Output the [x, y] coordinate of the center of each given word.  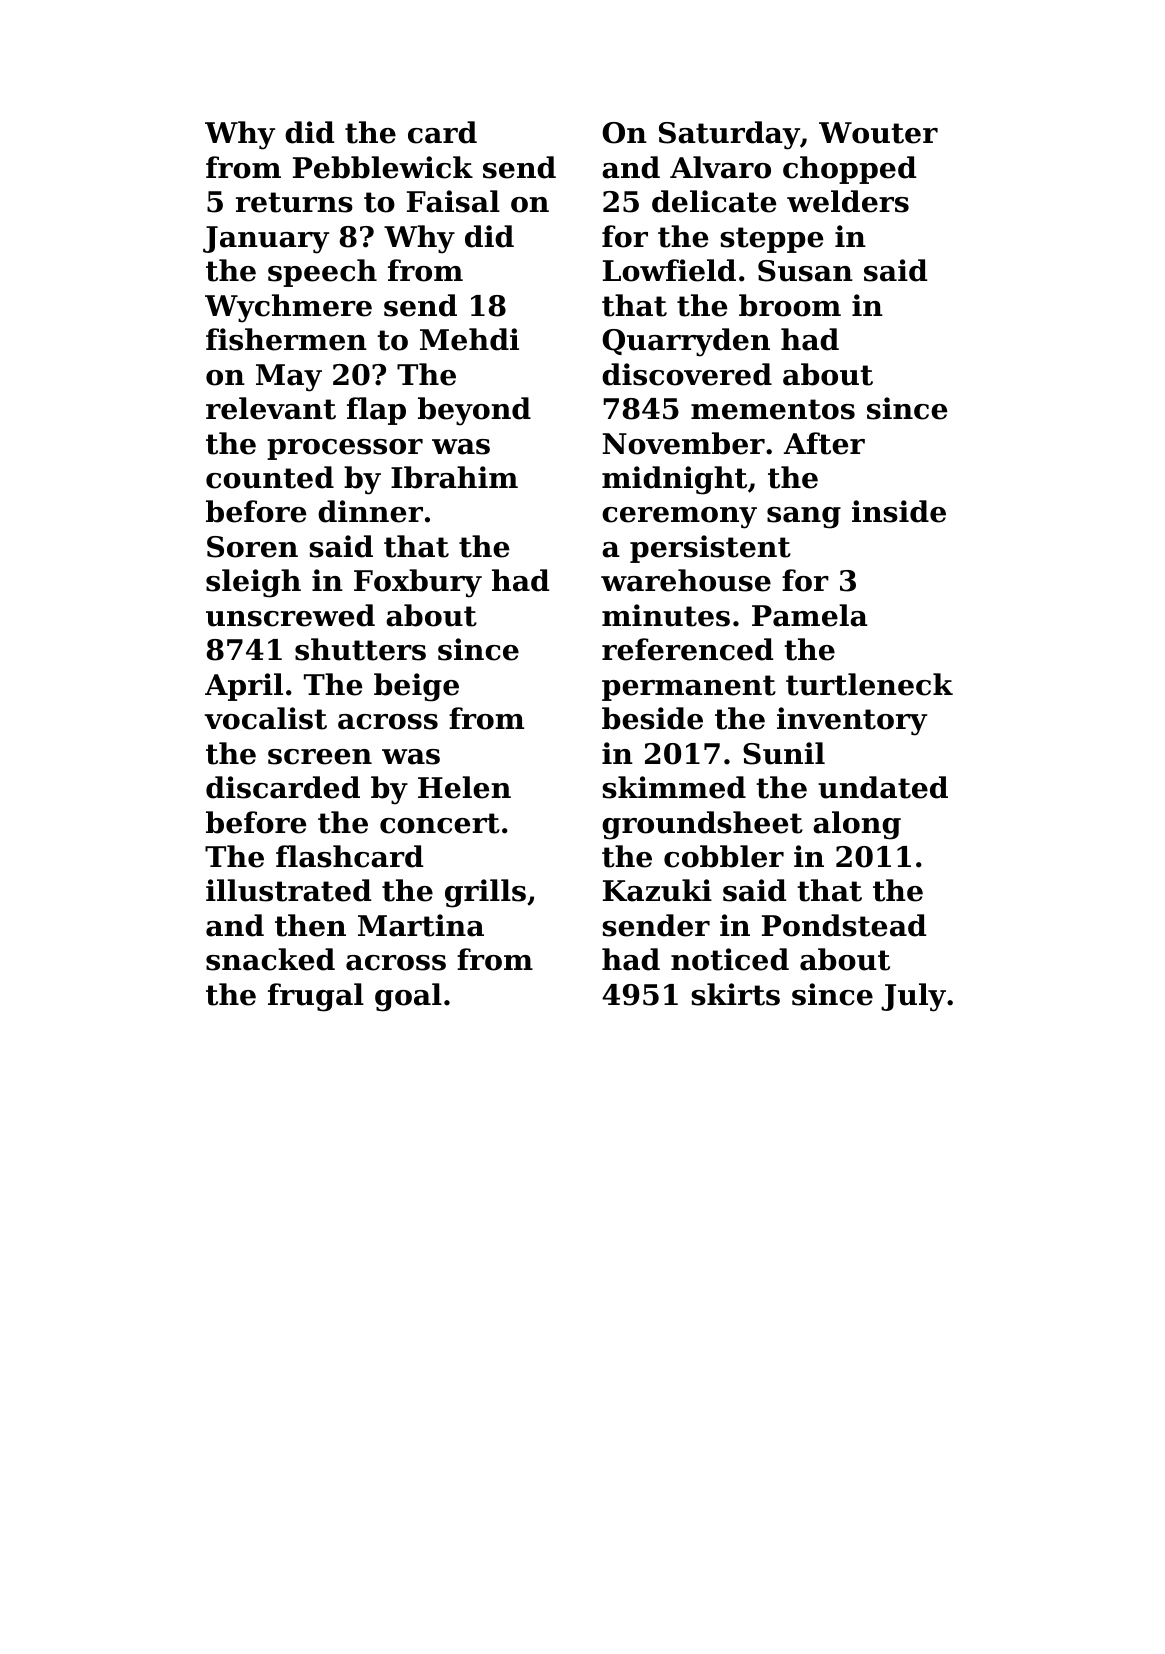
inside [899, 511]
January [266, 240]
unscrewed [290, 615]
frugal [316, 997]
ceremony [679, 518]
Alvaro [720, 167]
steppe [771, 240]
